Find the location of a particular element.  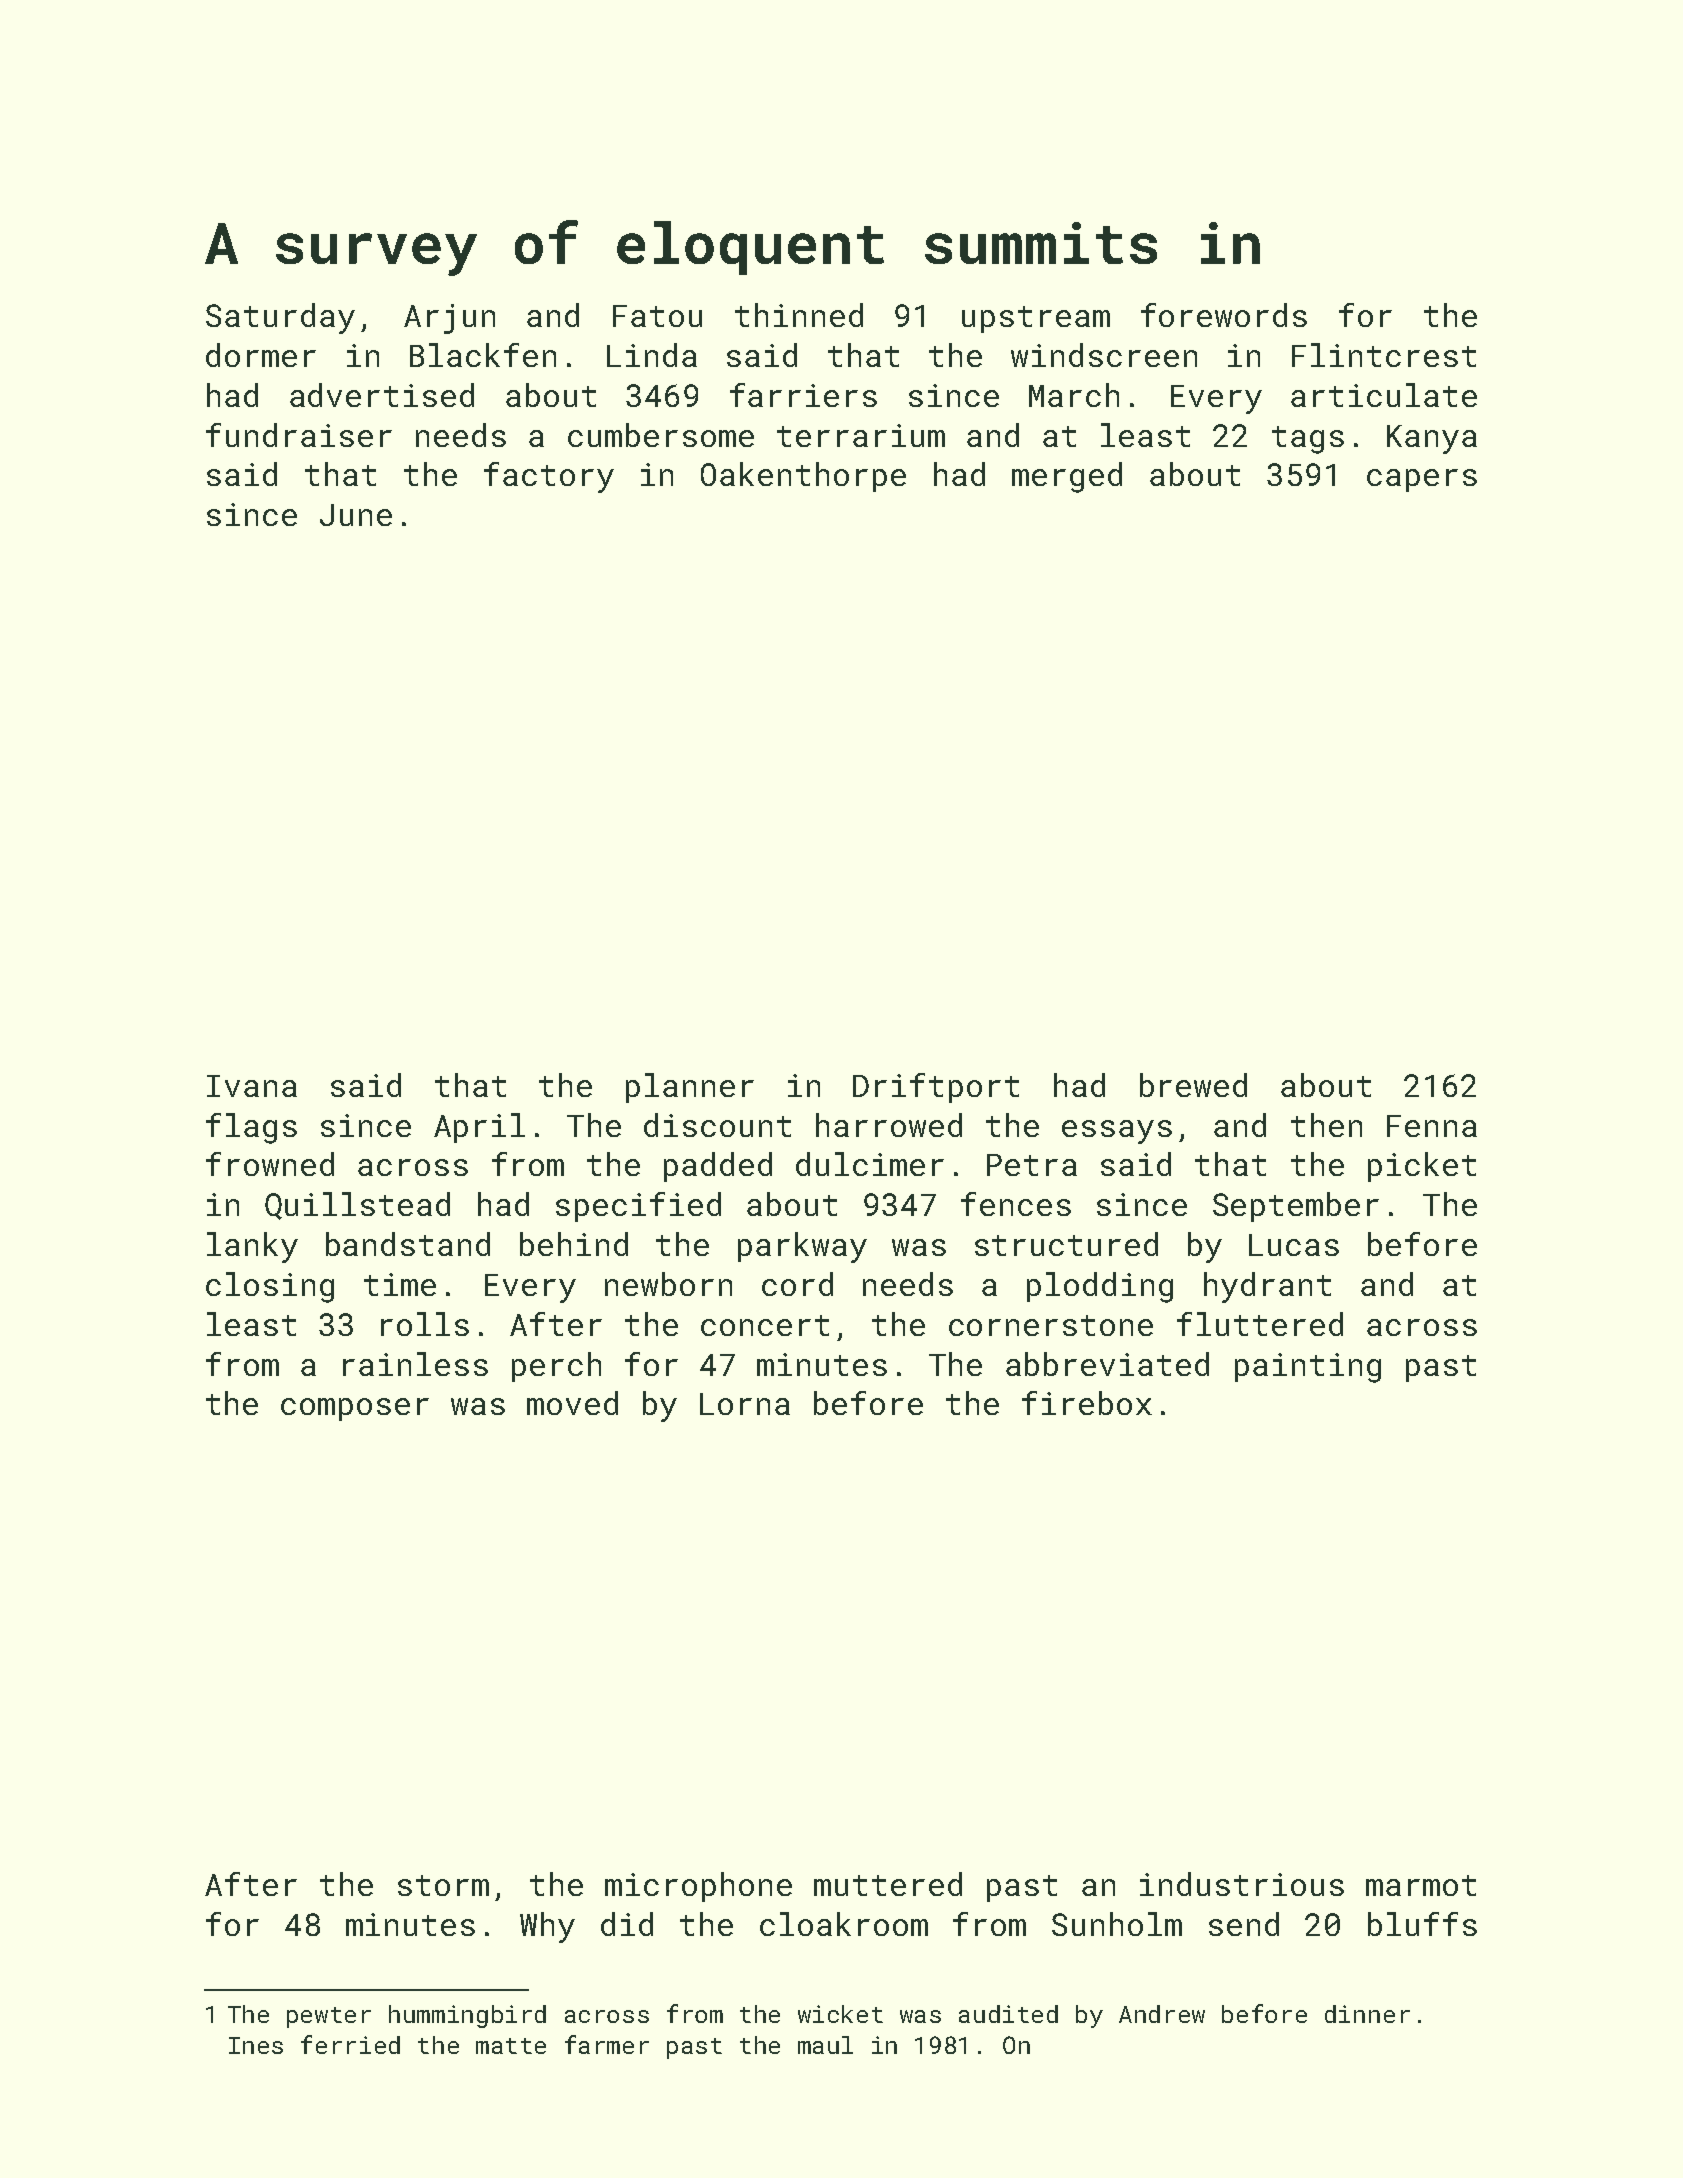

Quillstead is located at coordinates (357, 1206).
